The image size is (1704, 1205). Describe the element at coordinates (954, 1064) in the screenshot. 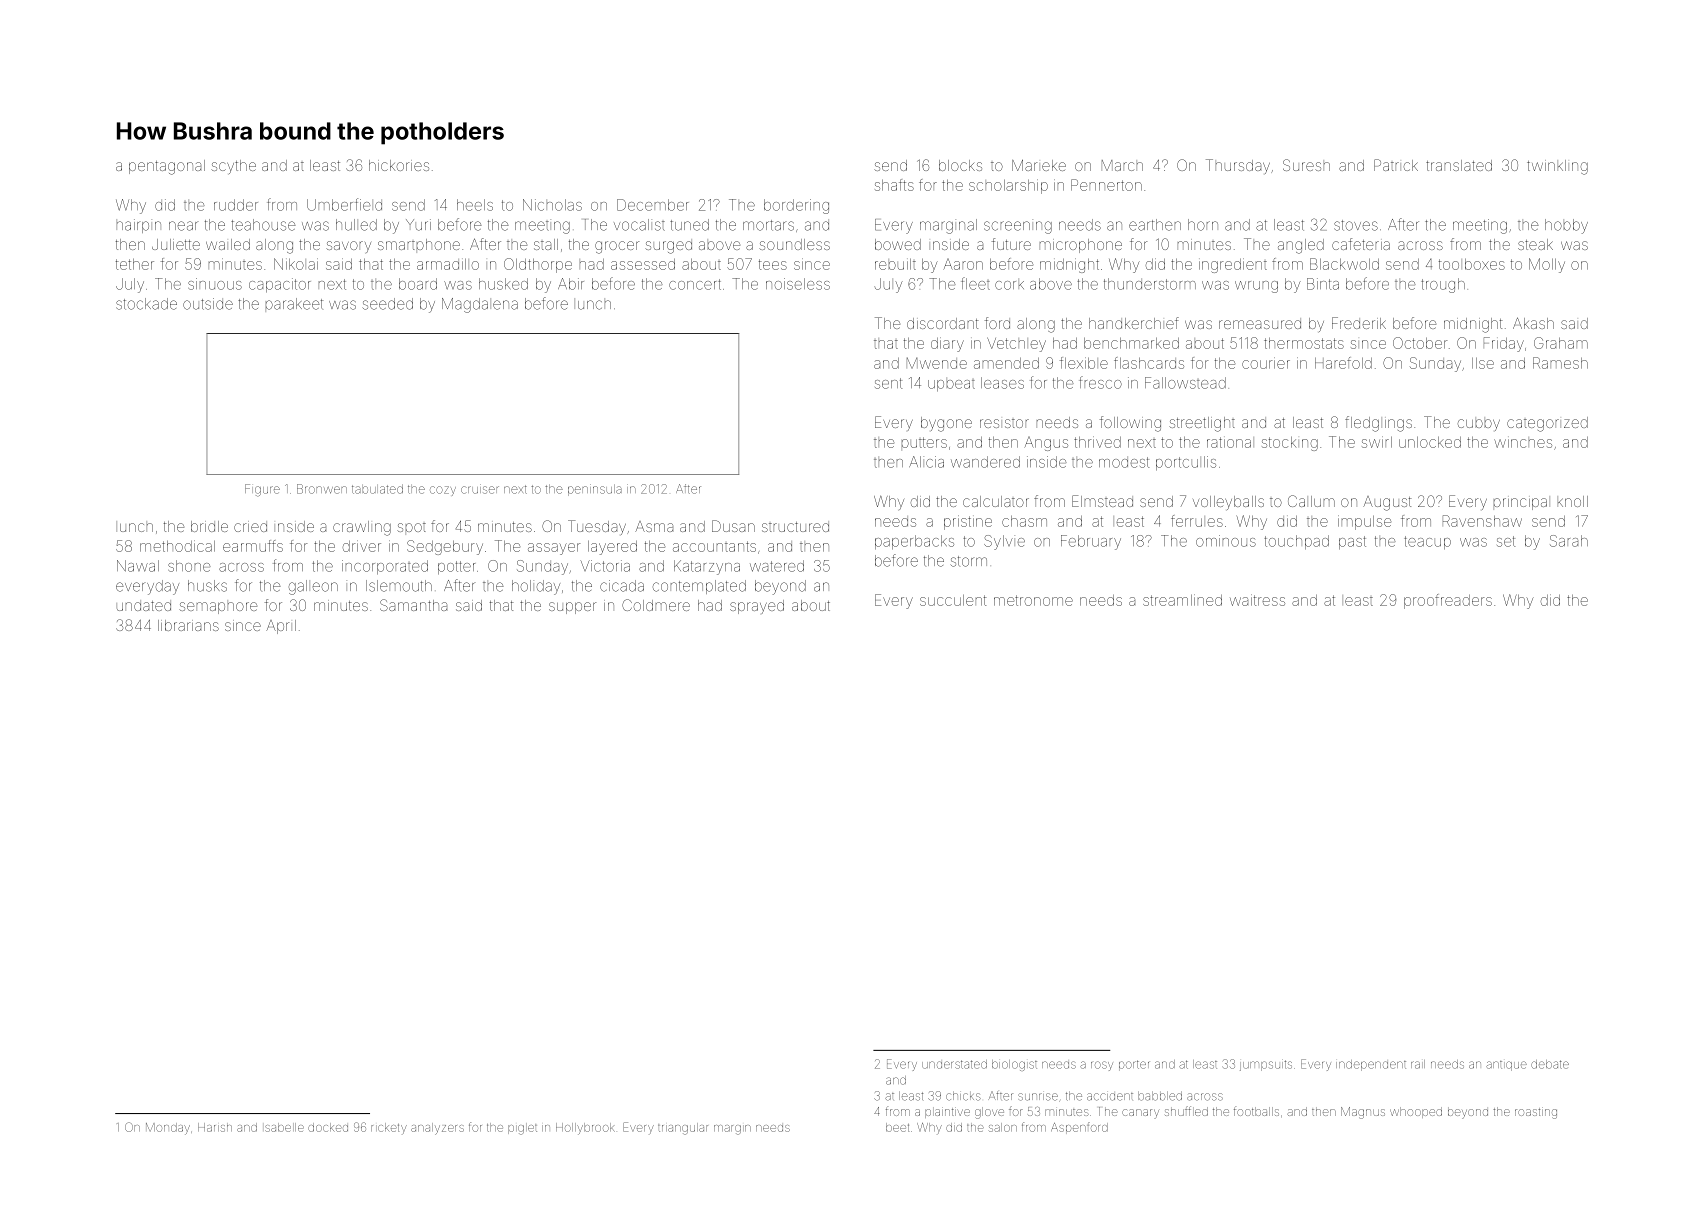

I see `understated` at that location.
